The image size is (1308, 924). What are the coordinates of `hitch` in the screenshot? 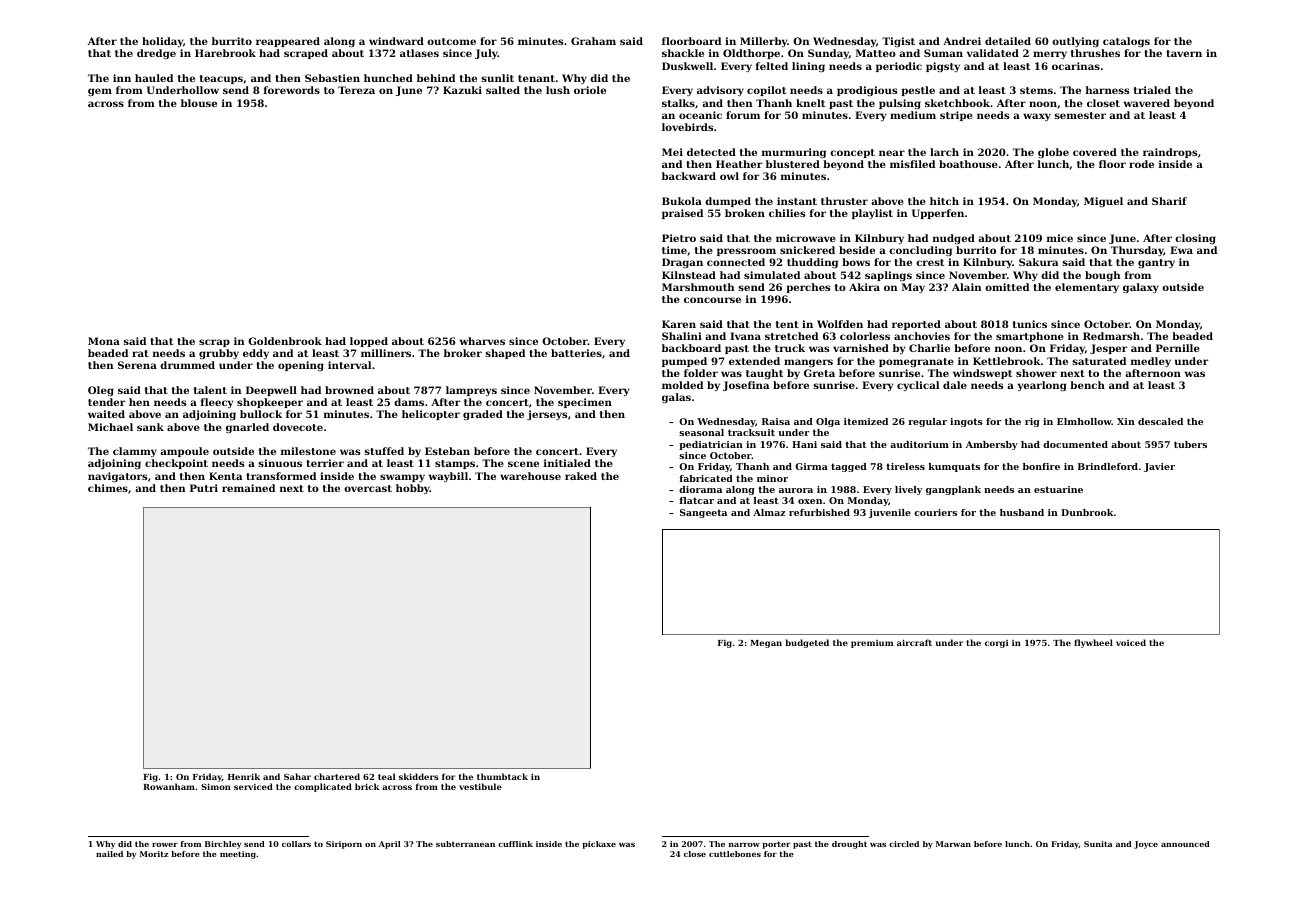 It's located at (944, 201).
